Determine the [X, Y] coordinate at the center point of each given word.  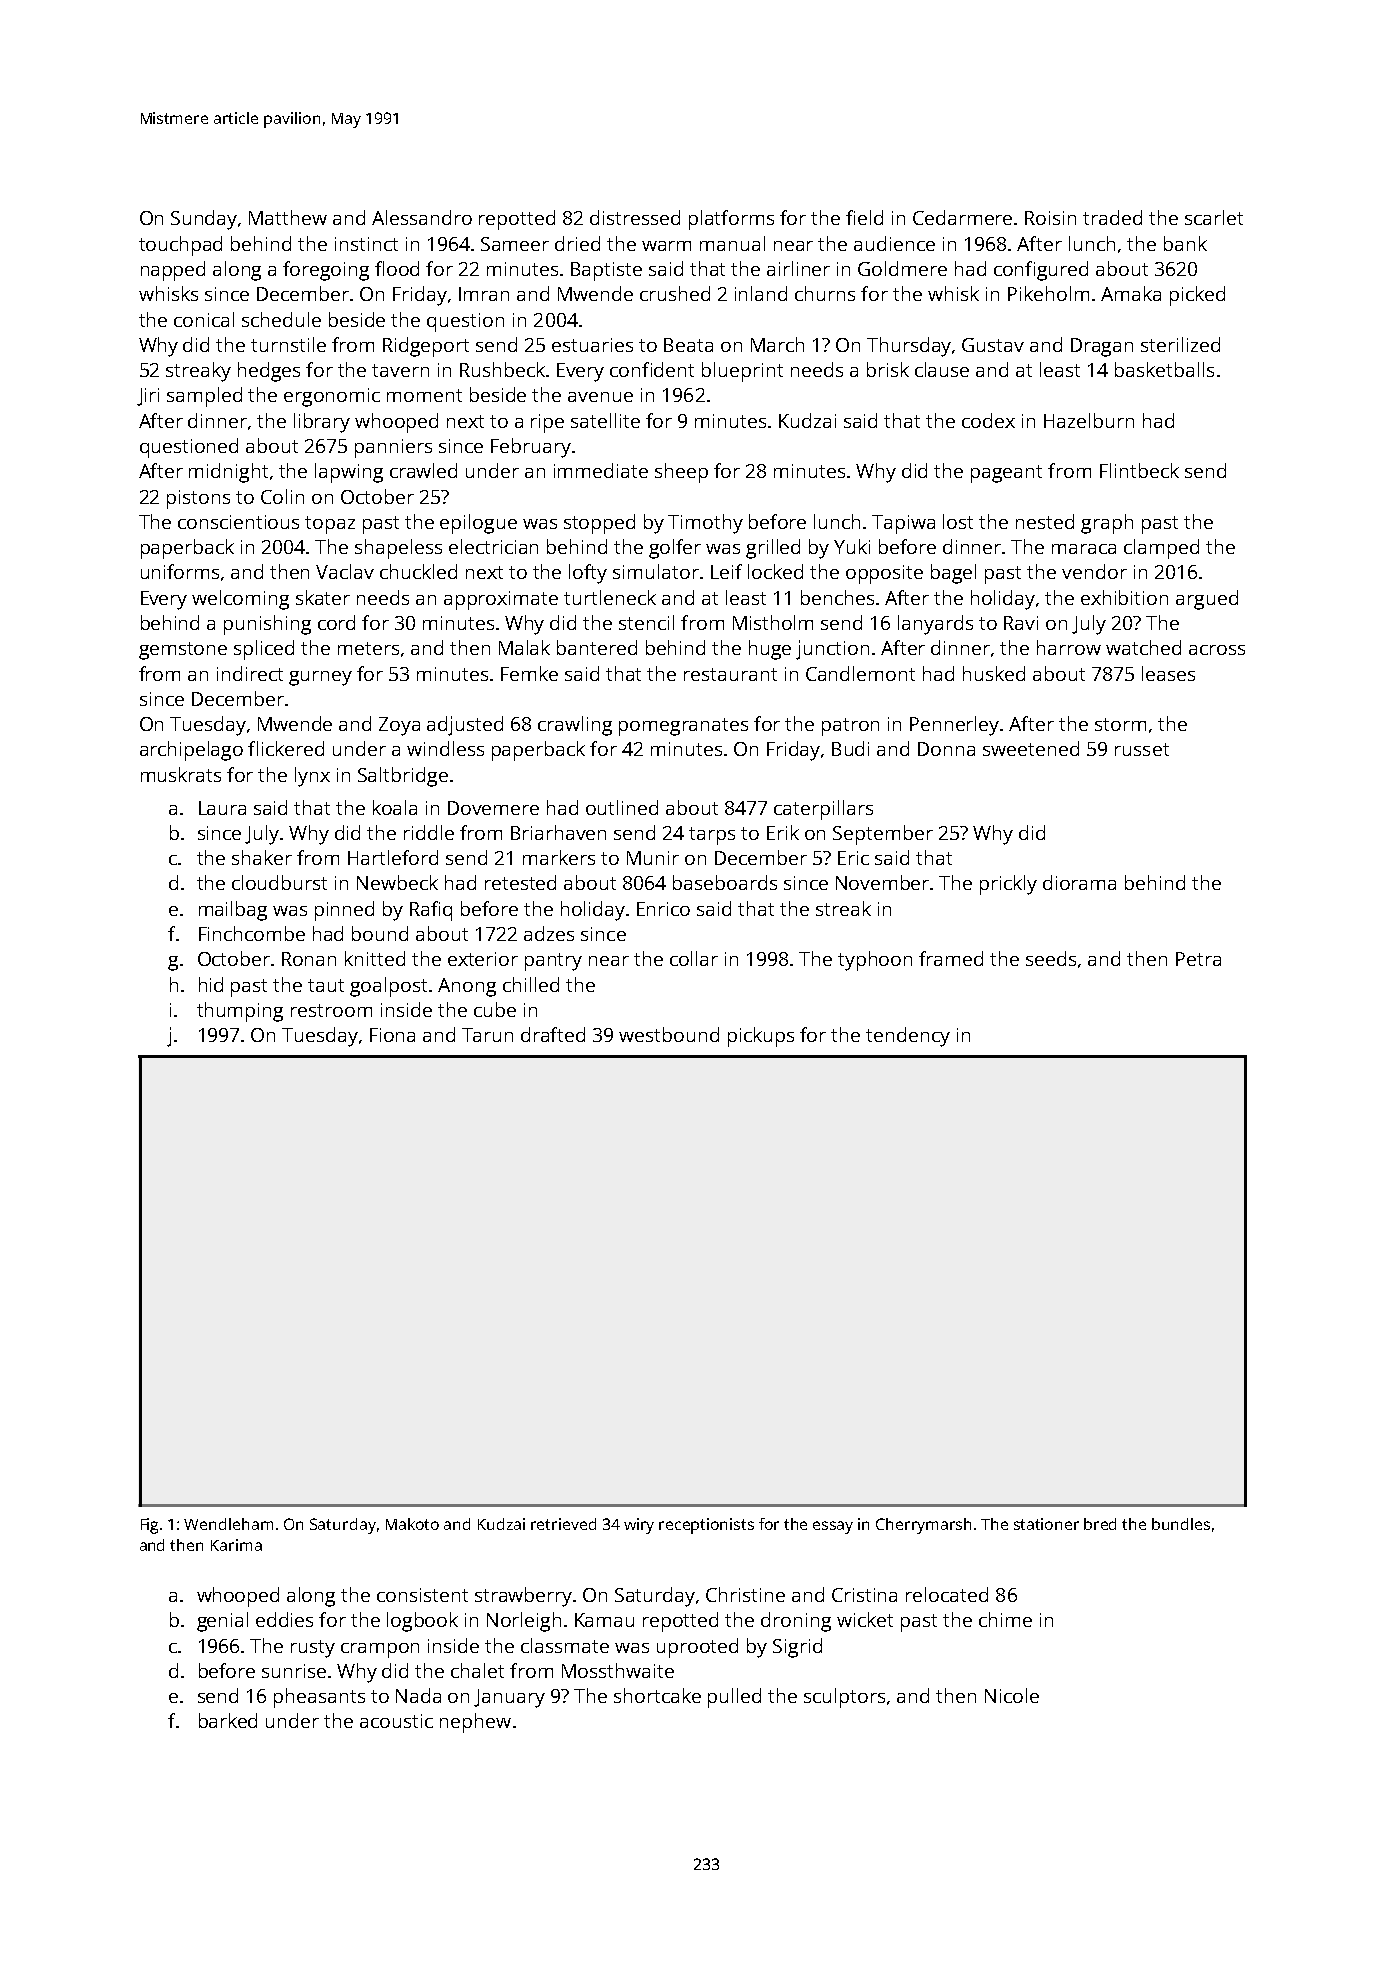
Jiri [148, 397]
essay [833, 1527]
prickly [1008, 885]
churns [825, 293]
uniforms [180, 571]
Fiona [392, 1035]
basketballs [1164, 369]
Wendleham [228, 1524]
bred [1100, 1524]
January [509, 1698]
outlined [622, 807]
